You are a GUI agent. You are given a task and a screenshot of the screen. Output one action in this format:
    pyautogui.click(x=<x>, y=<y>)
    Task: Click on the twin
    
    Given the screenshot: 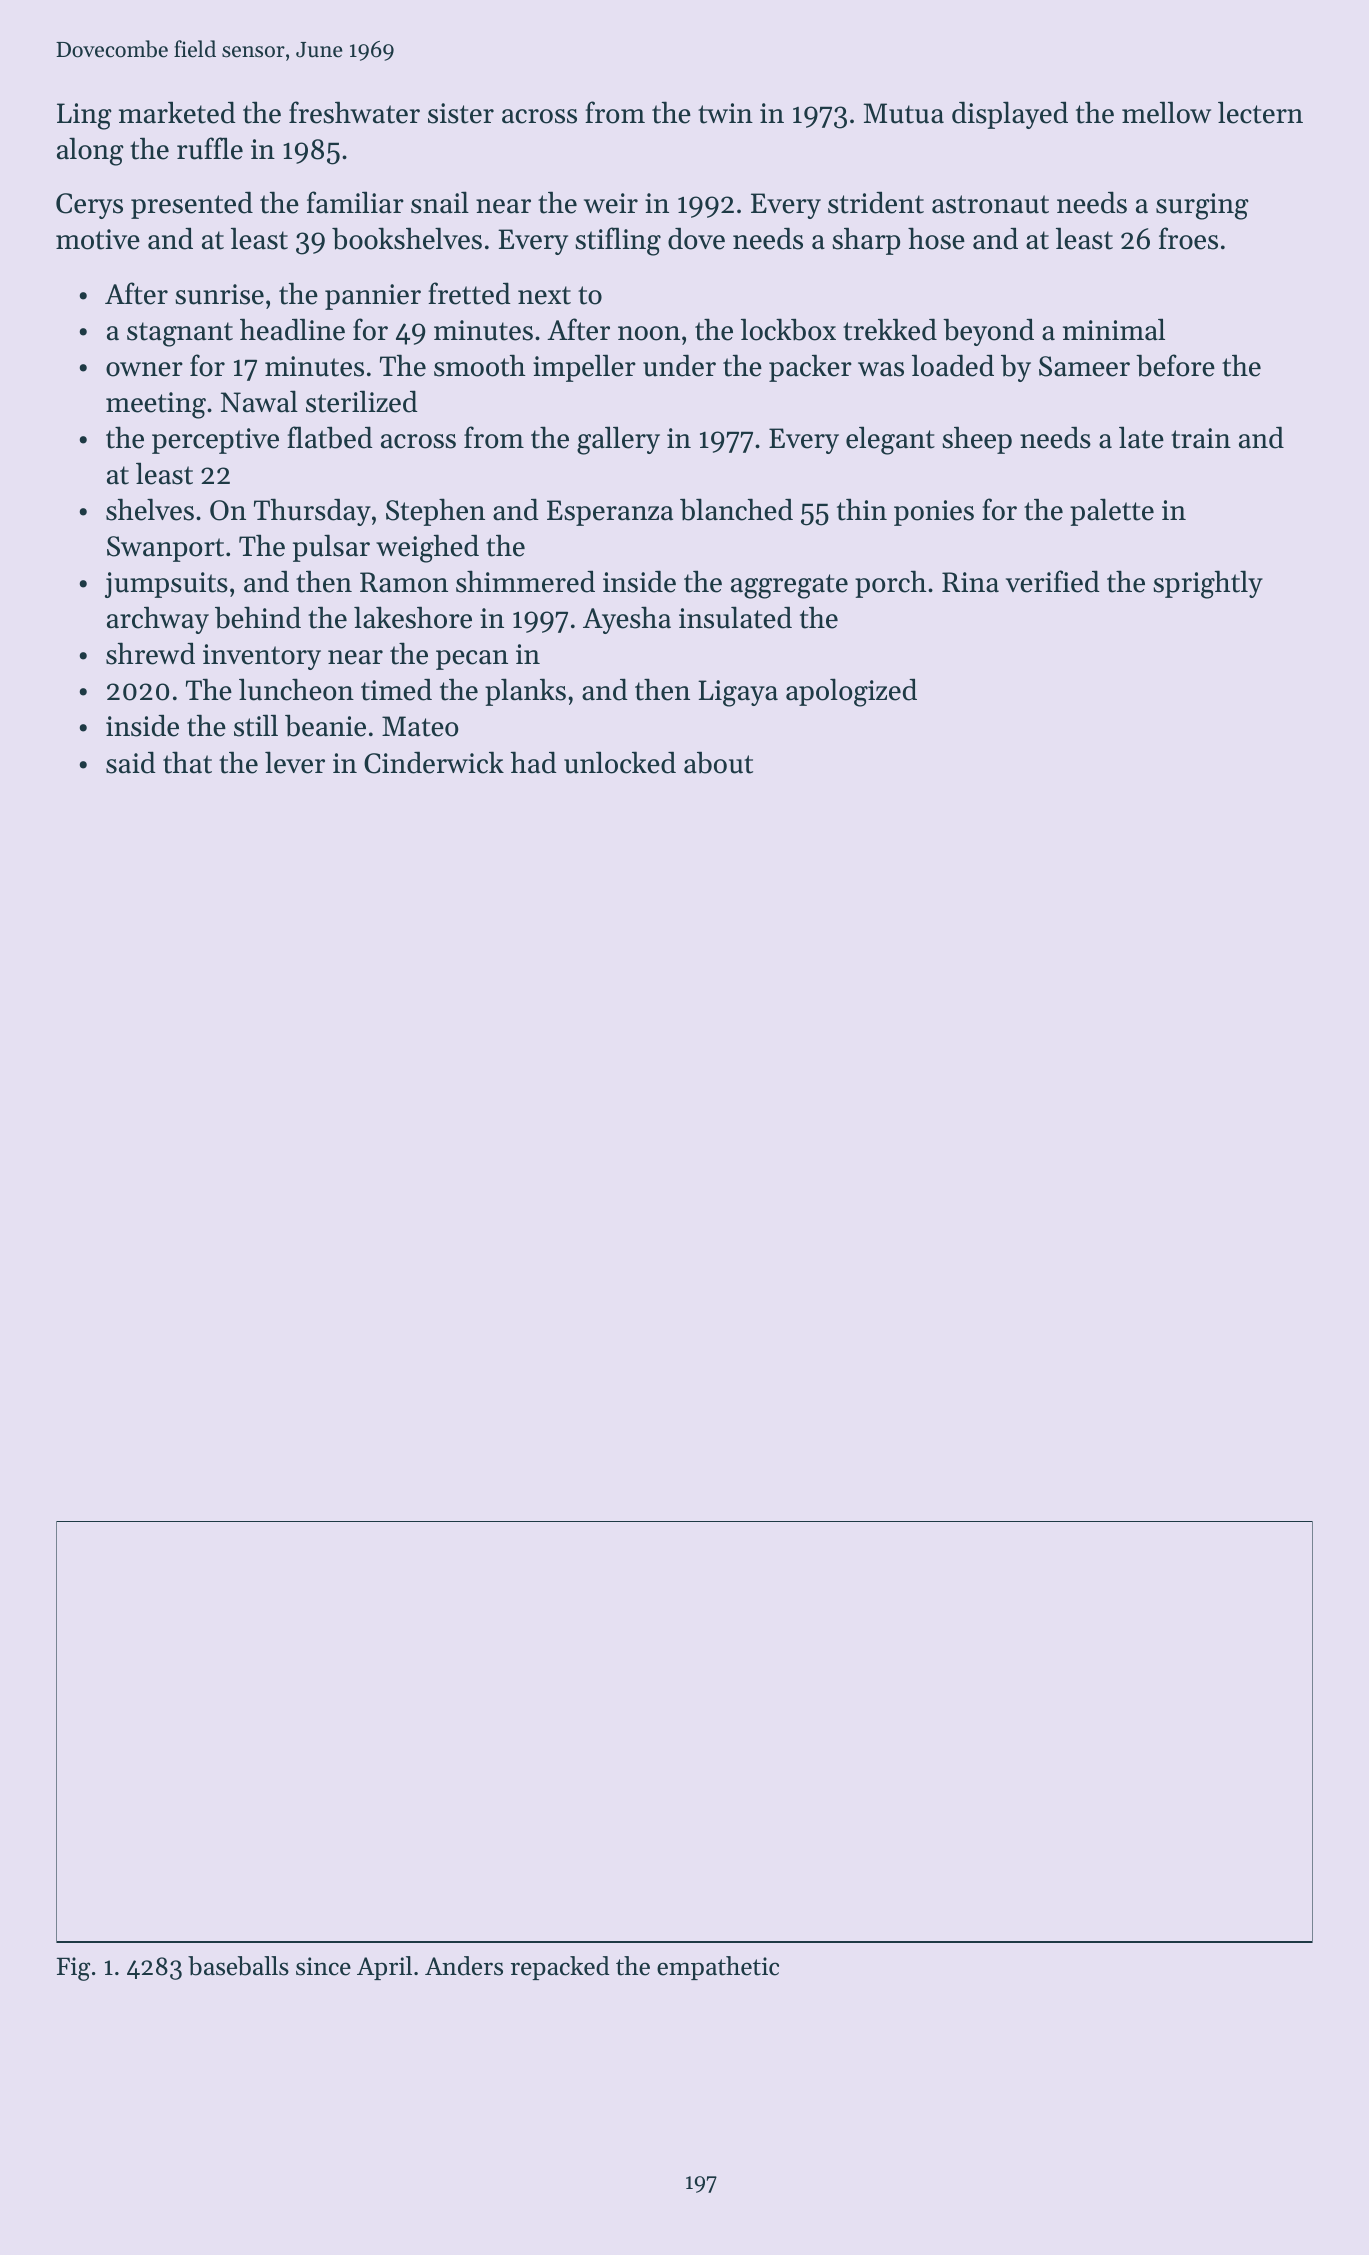 What is the action you would take?
    pyautogui.click(x=725, y=113)
